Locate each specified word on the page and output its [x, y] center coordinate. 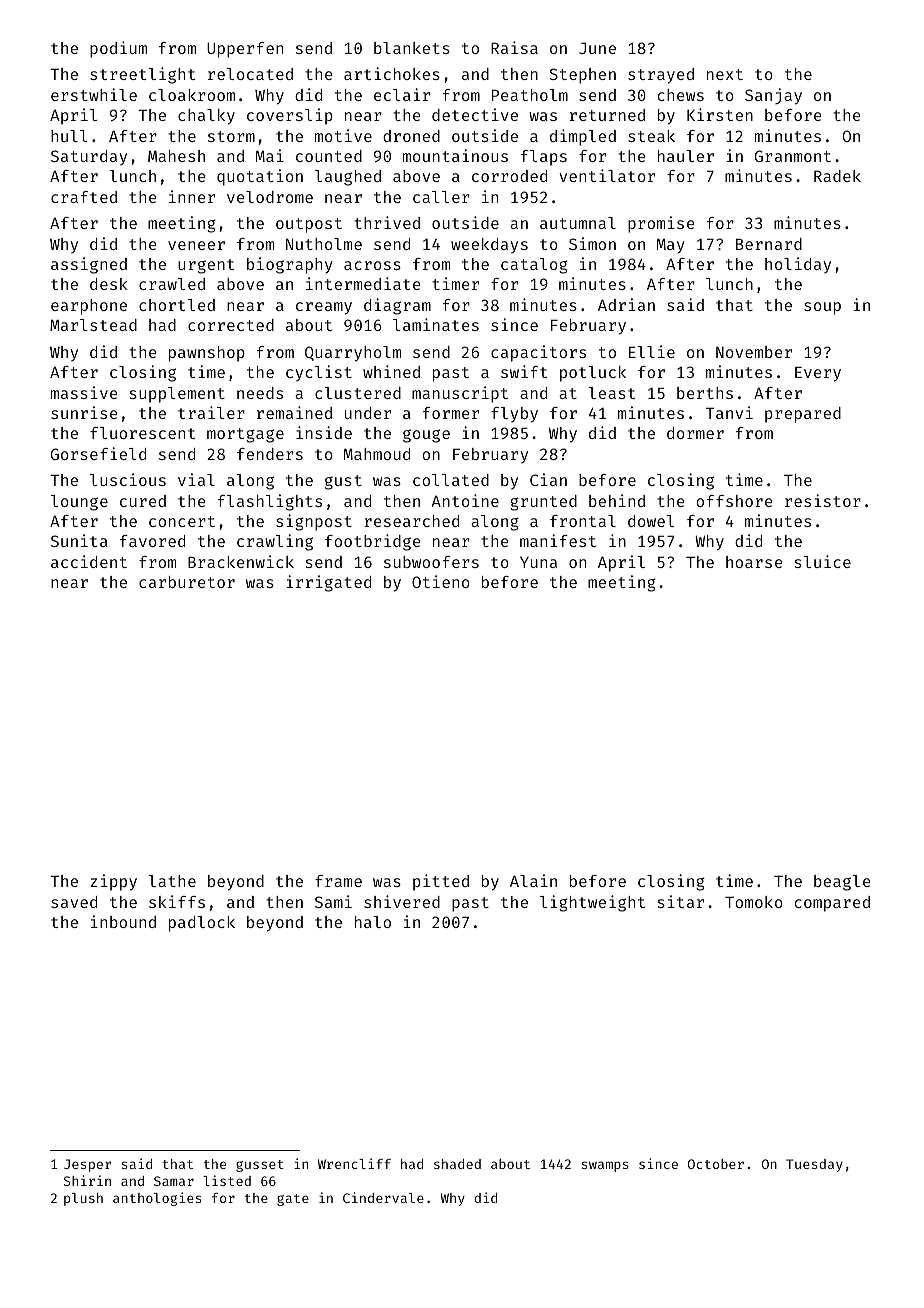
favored [152, 541]
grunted [543, 503]
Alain [533, 880]
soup [822, 308]
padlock [202, 924]
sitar [681, 901]
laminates [436, 324]
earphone [89, 307]
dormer [695, 433]
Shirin [87, 1180]
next [725, 74]
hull [69, 136]
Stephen [582, 76]
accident [89, 561]
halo [373, 922]
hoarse [754, 562]
